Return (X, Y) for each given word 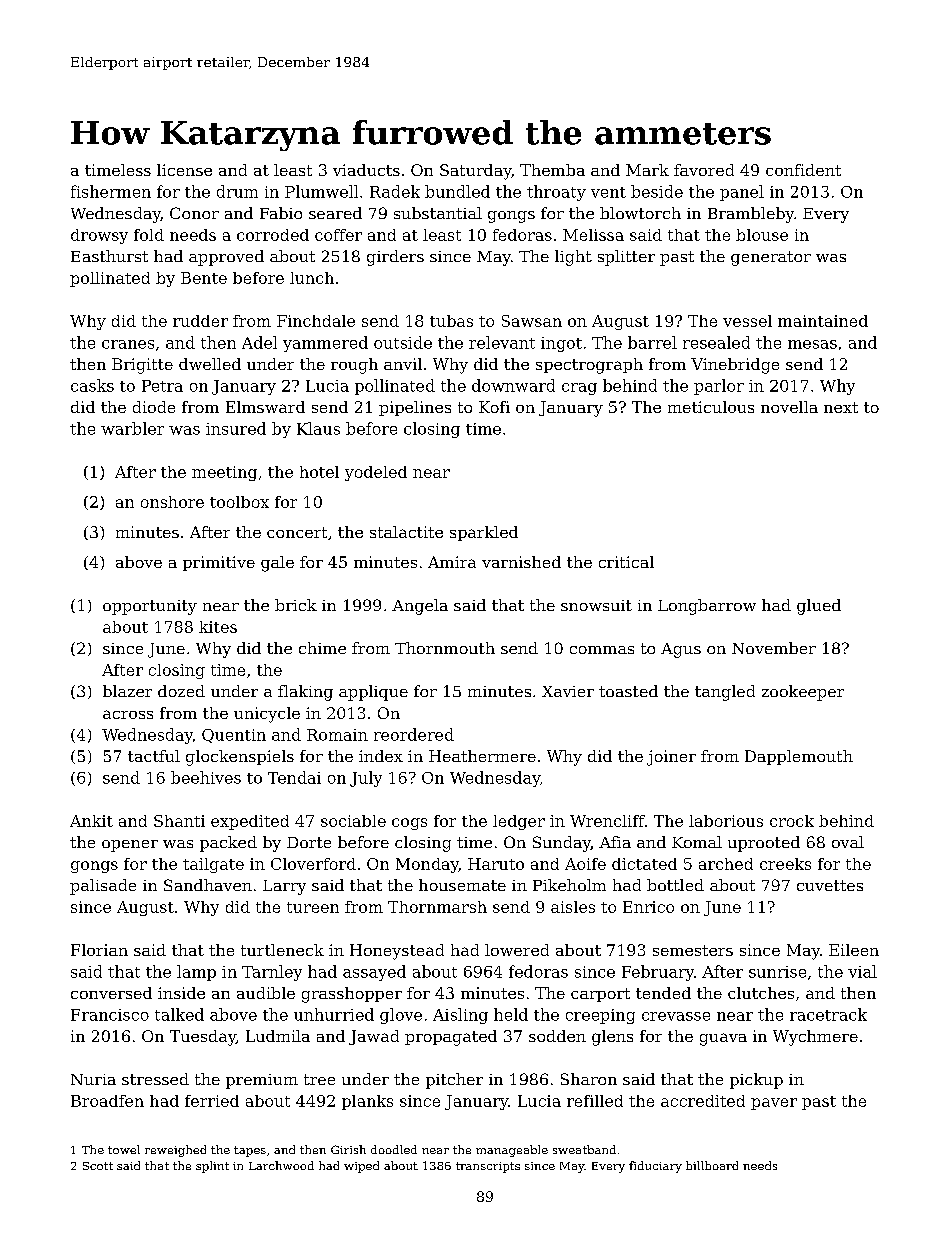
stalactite (406, 532)
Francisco (110, 1015)
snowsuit (596, 605)
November (774, 648)
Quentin (234, 736)
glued (819, 607)
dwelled (210, 364)
